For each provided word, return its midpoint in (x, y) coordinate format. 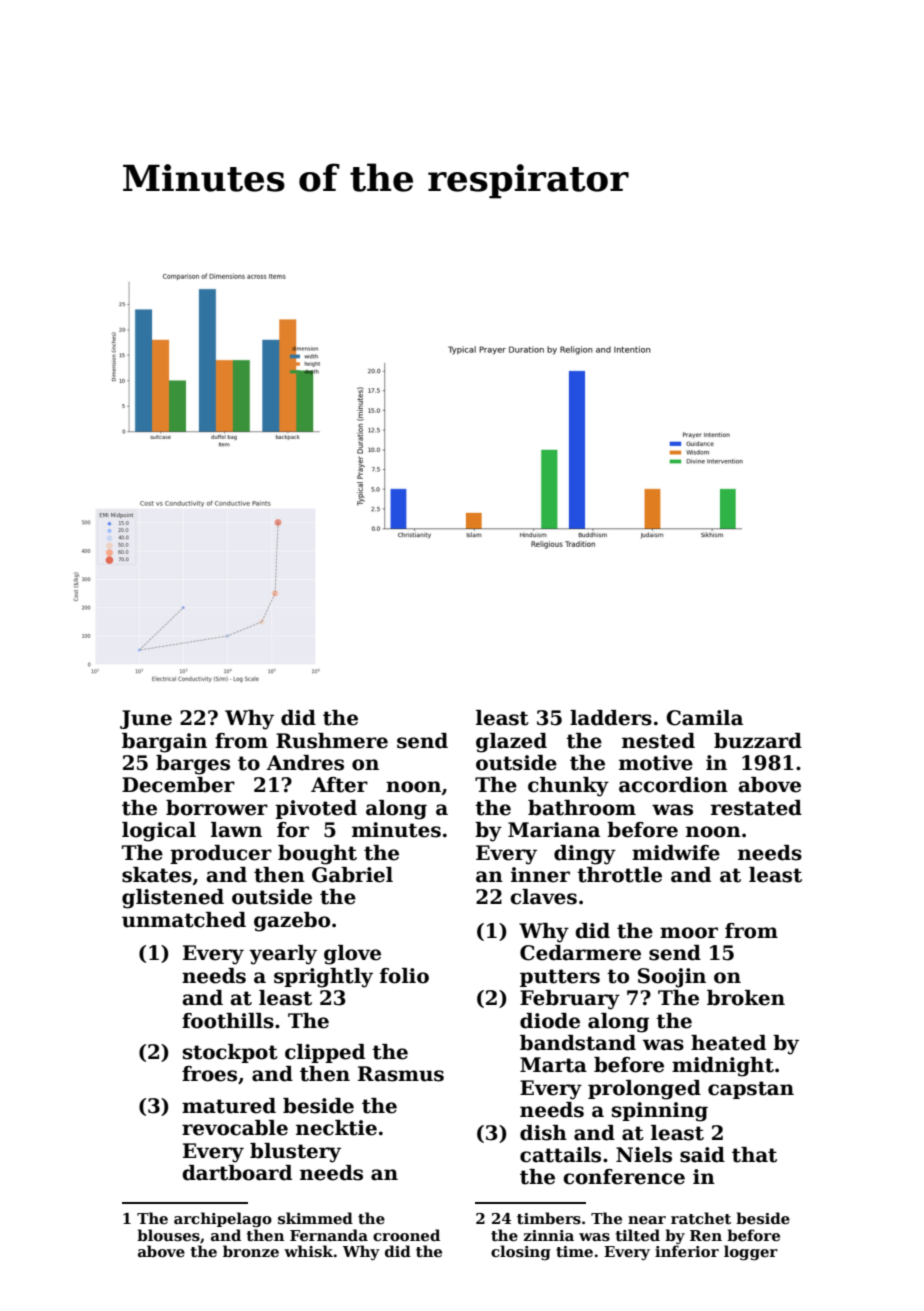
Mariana (554, 830)
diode (550, 1021)
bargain (164, 743)
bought (317, 855)
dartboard (237, 1173)
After (339, 785)
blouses (168, 1235)
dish (543, 1133)
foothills (228, 1021)
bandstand (578, 1043)
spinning (660, 1112)
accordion (673, 785)
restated (756, 808)
